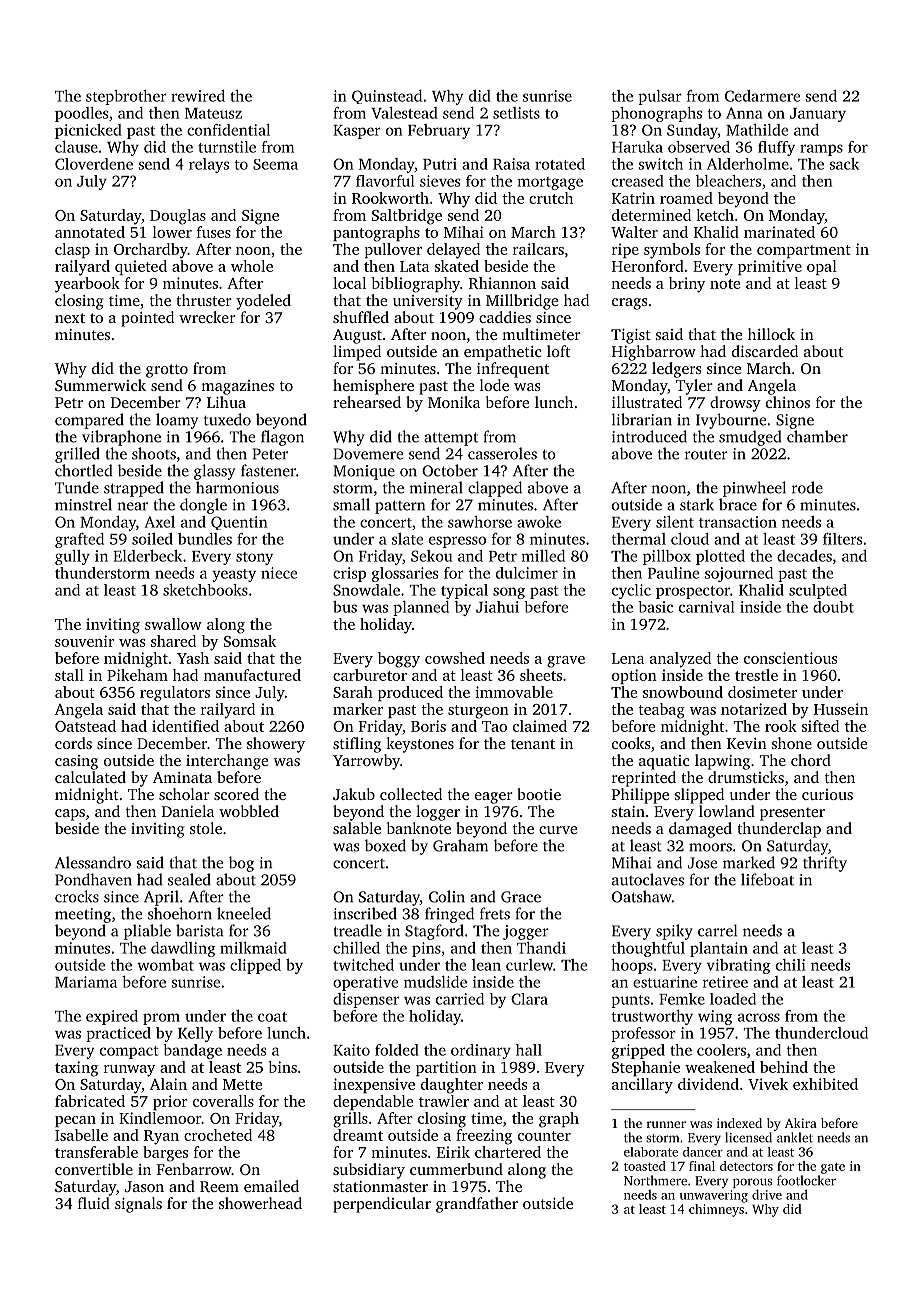 The width and height of the screenshot is (924, 1308). Describe the element at coordinates (126, 97) in the screenshot. I see `stepbrother` at that location.
